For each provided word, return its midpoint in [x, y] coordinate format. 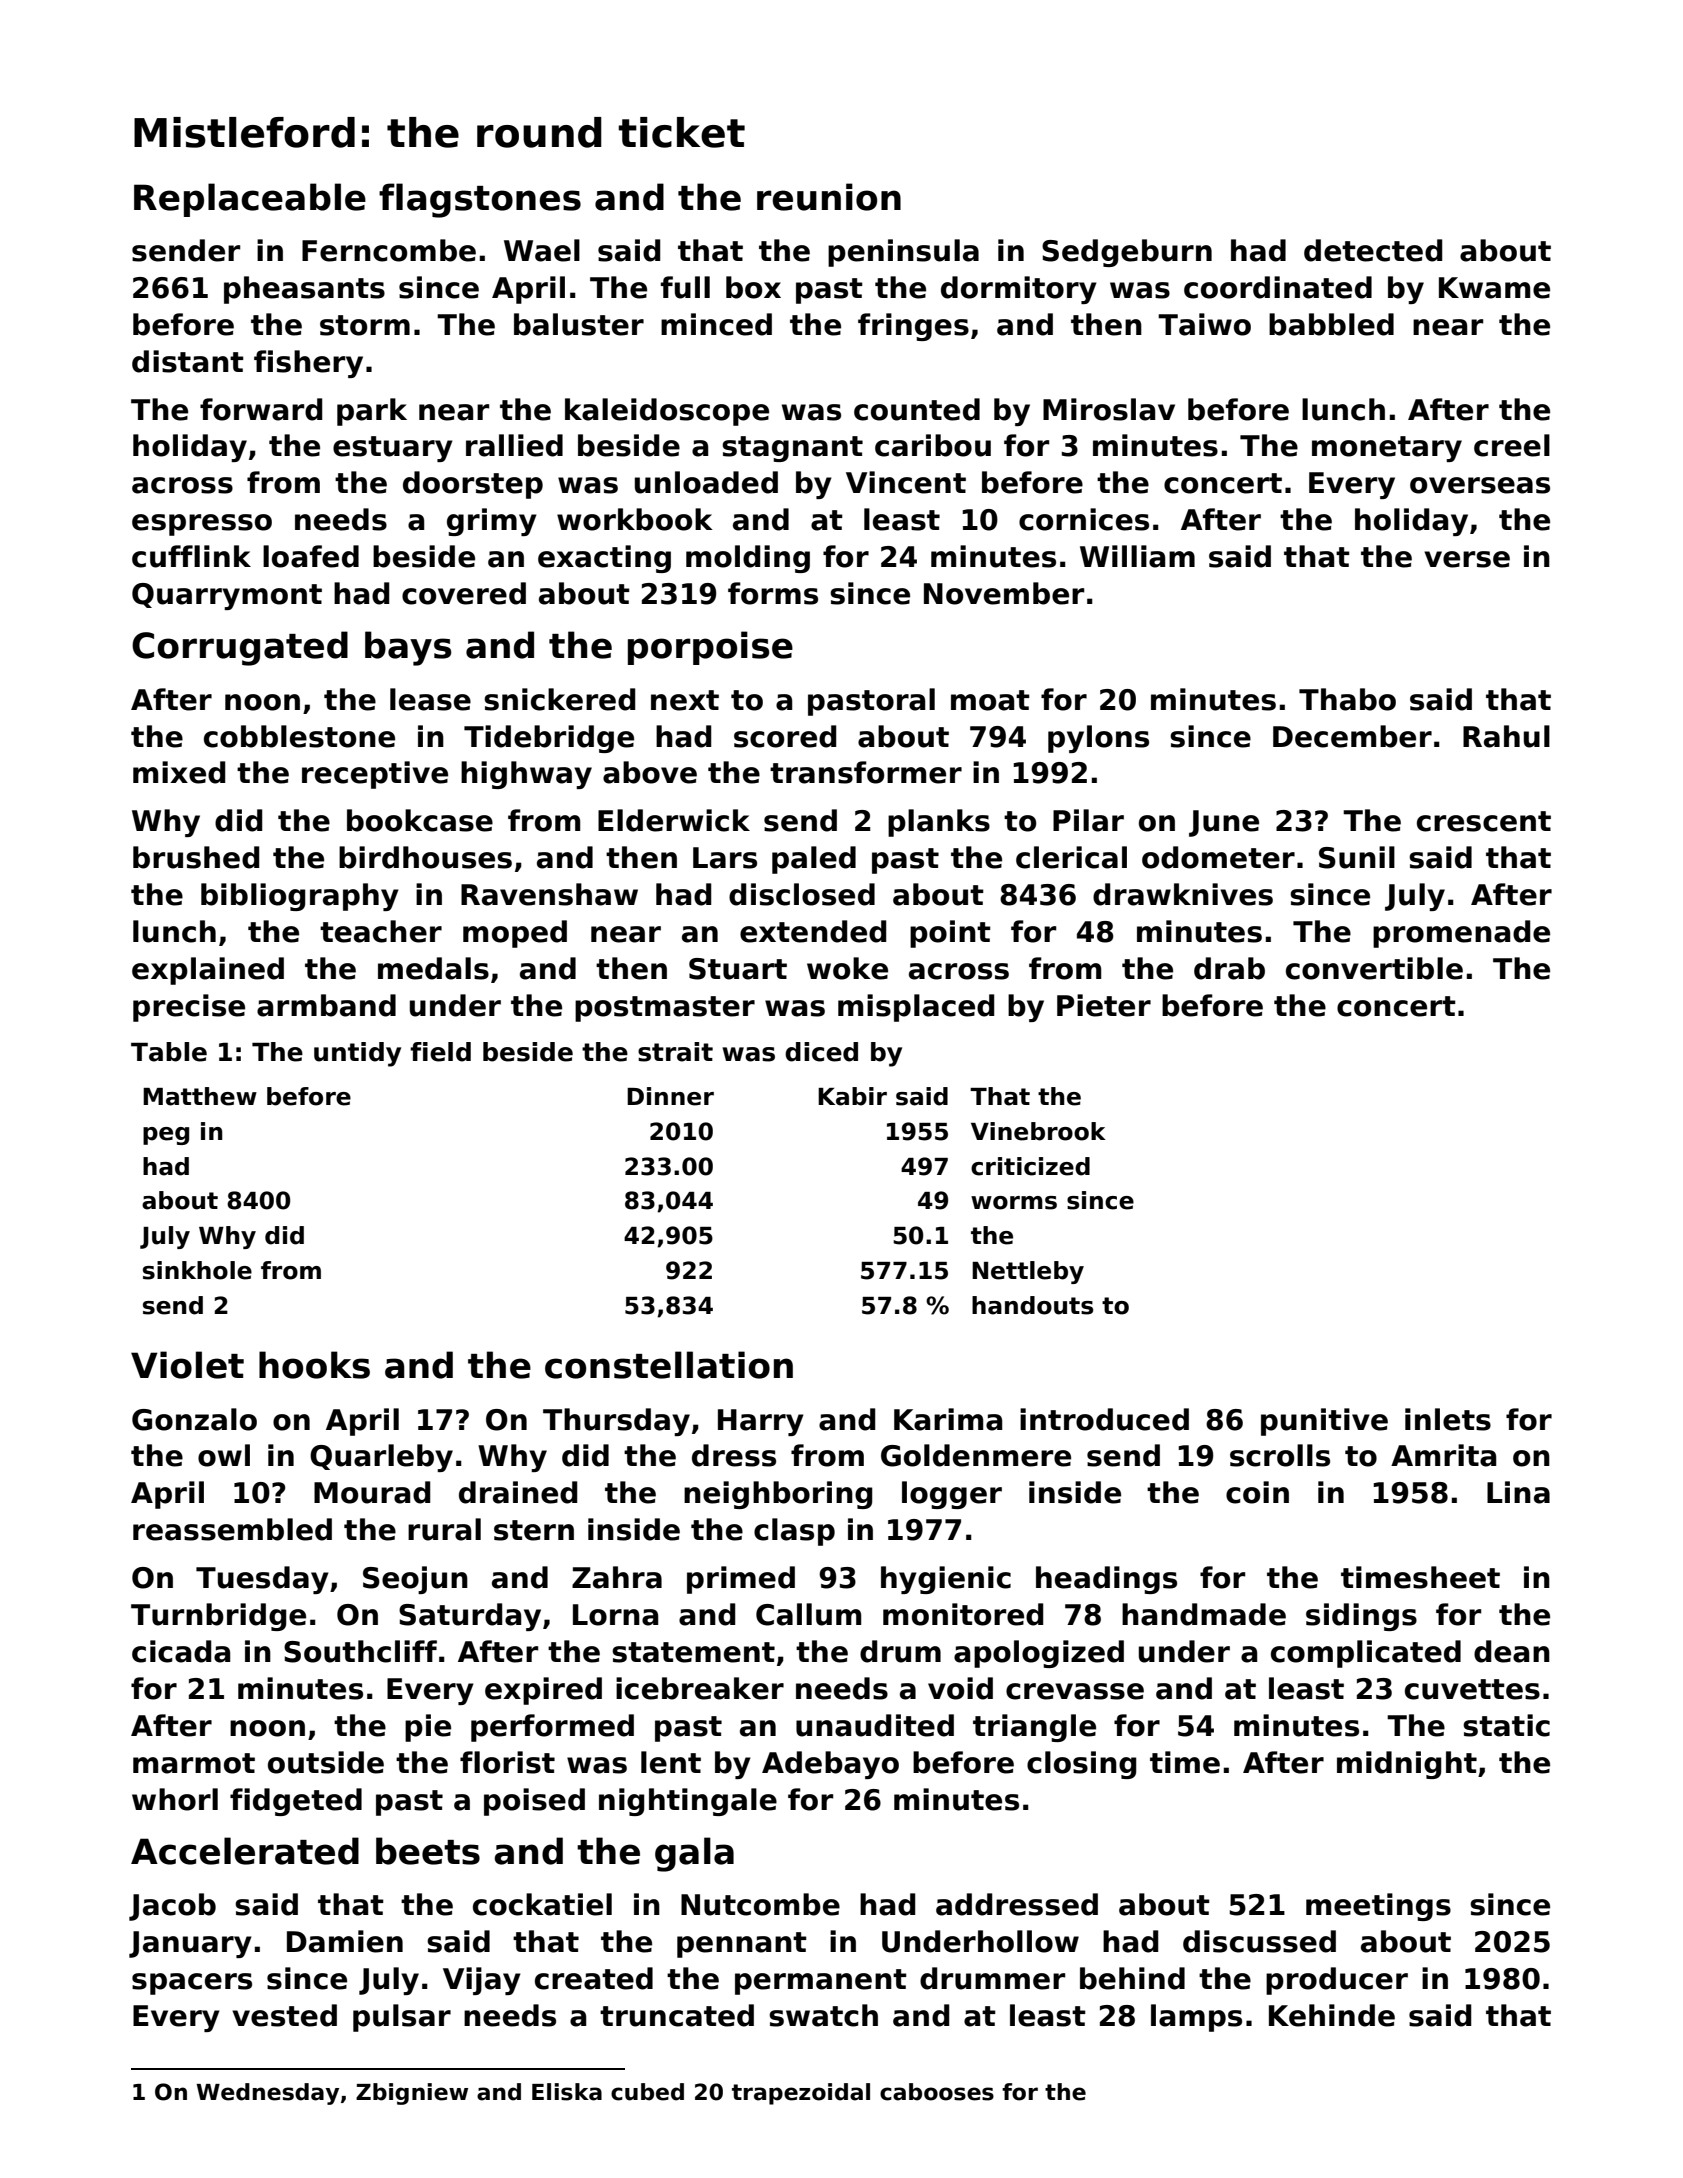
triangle [1034, 1728]
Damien [345, 1941]
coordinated [1278, 287]
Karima [948, 1419]
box [753, 287]
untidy [357, 1054]
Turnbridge [218, 1617]
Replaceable [250, 200]
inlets [1448, 1419]
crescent [1484, 821]
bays [408, 648]
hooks [314, 1365]
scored [785, 736]
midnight [1407, 1765]
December [1352, 736]
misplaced [916, 1008]
